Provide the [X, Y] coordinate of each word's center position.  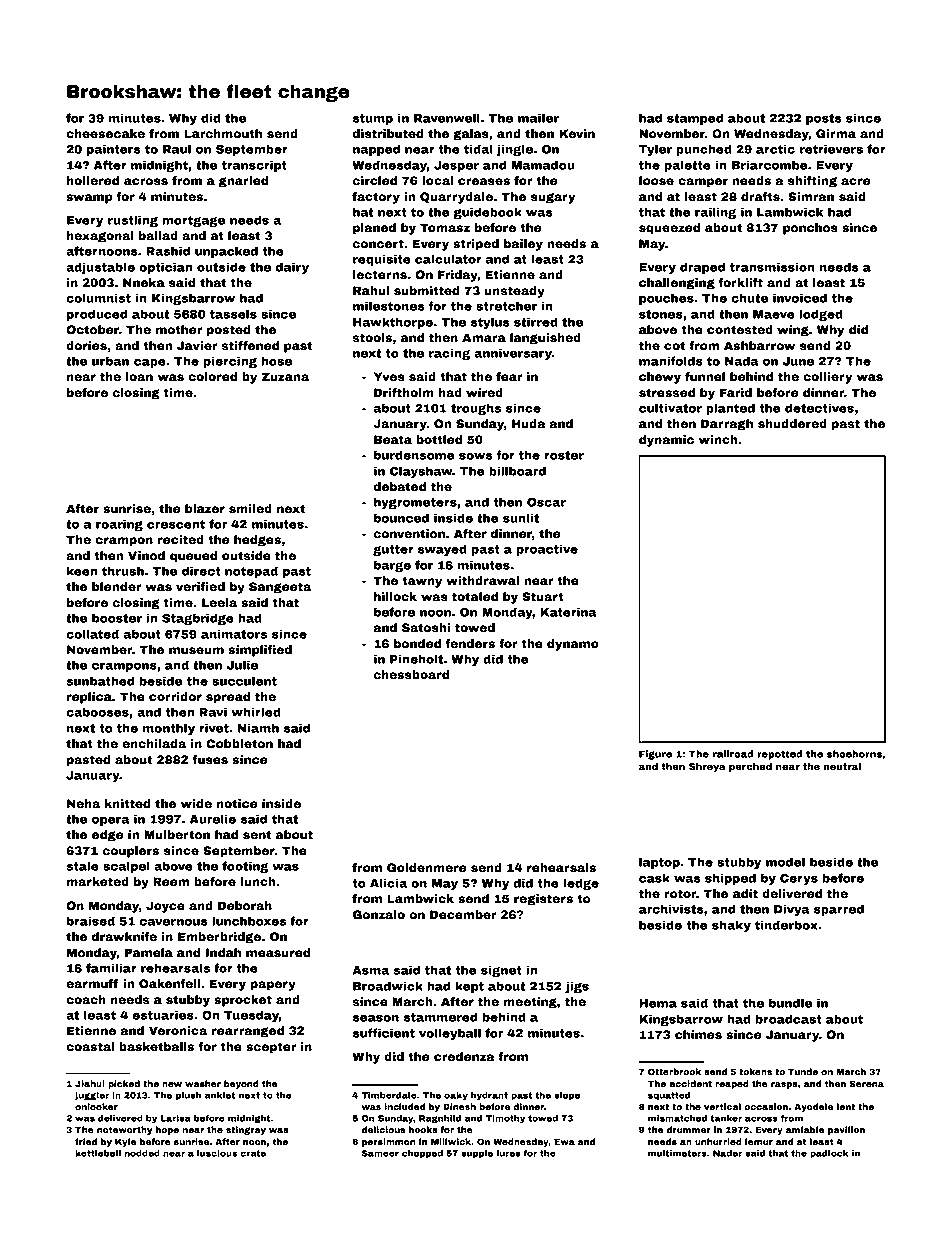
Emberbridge [219, 938]
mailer [538, 118]
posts [824, 119]
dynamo [573, 645]
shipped [730, 879]
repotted [779, 755]
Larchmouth [223, 133]
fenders [470, 643]
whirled [256, 712]
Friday [458, 276]
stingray [246, 1130]
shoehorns [855, 754]
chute [749, 298]
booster [117, 618]
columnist [98, 298]
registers [543, 900]
